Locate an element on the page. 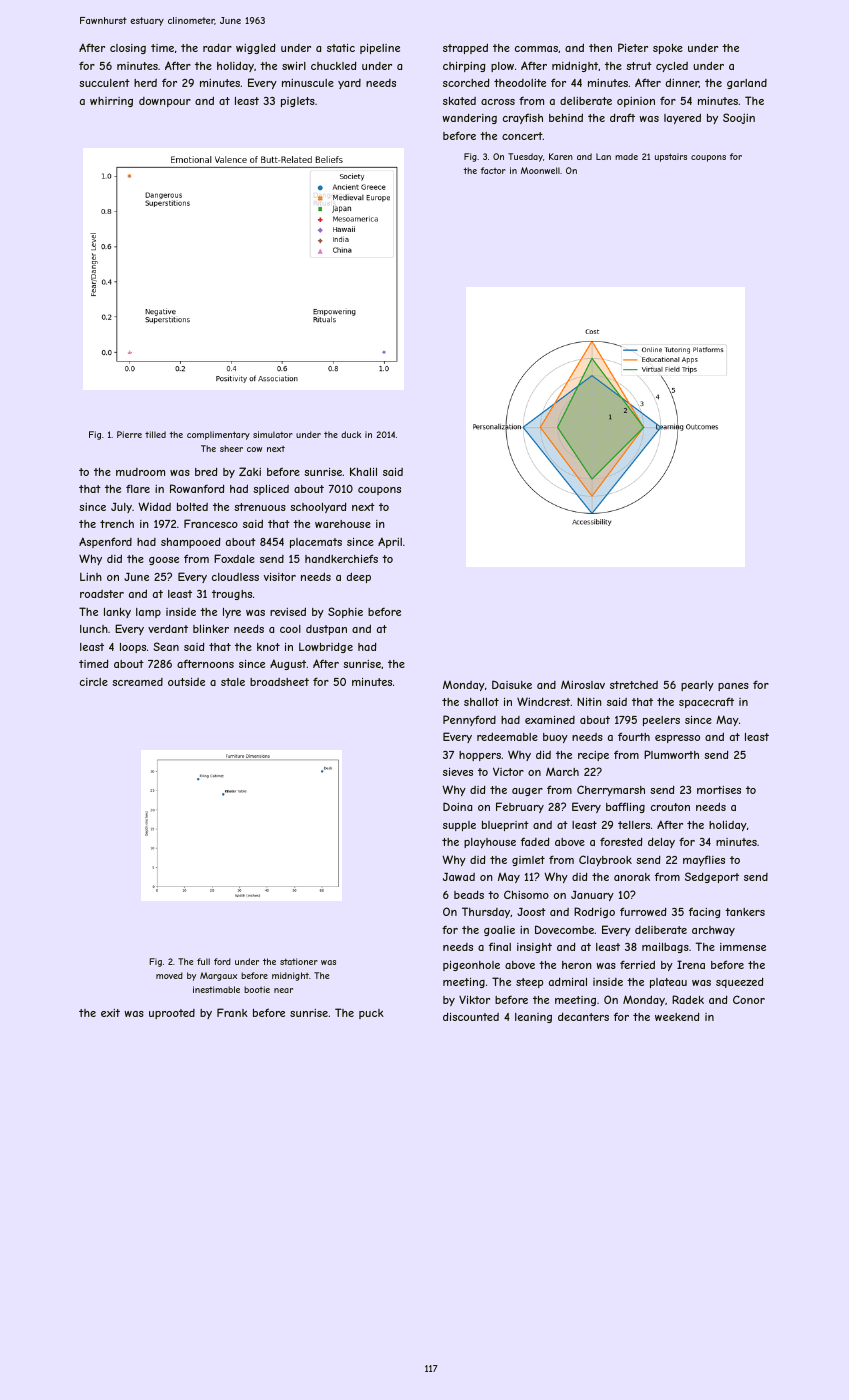 This image has height=1400, width=849. inestimable is located at coordinates (216, 989).
